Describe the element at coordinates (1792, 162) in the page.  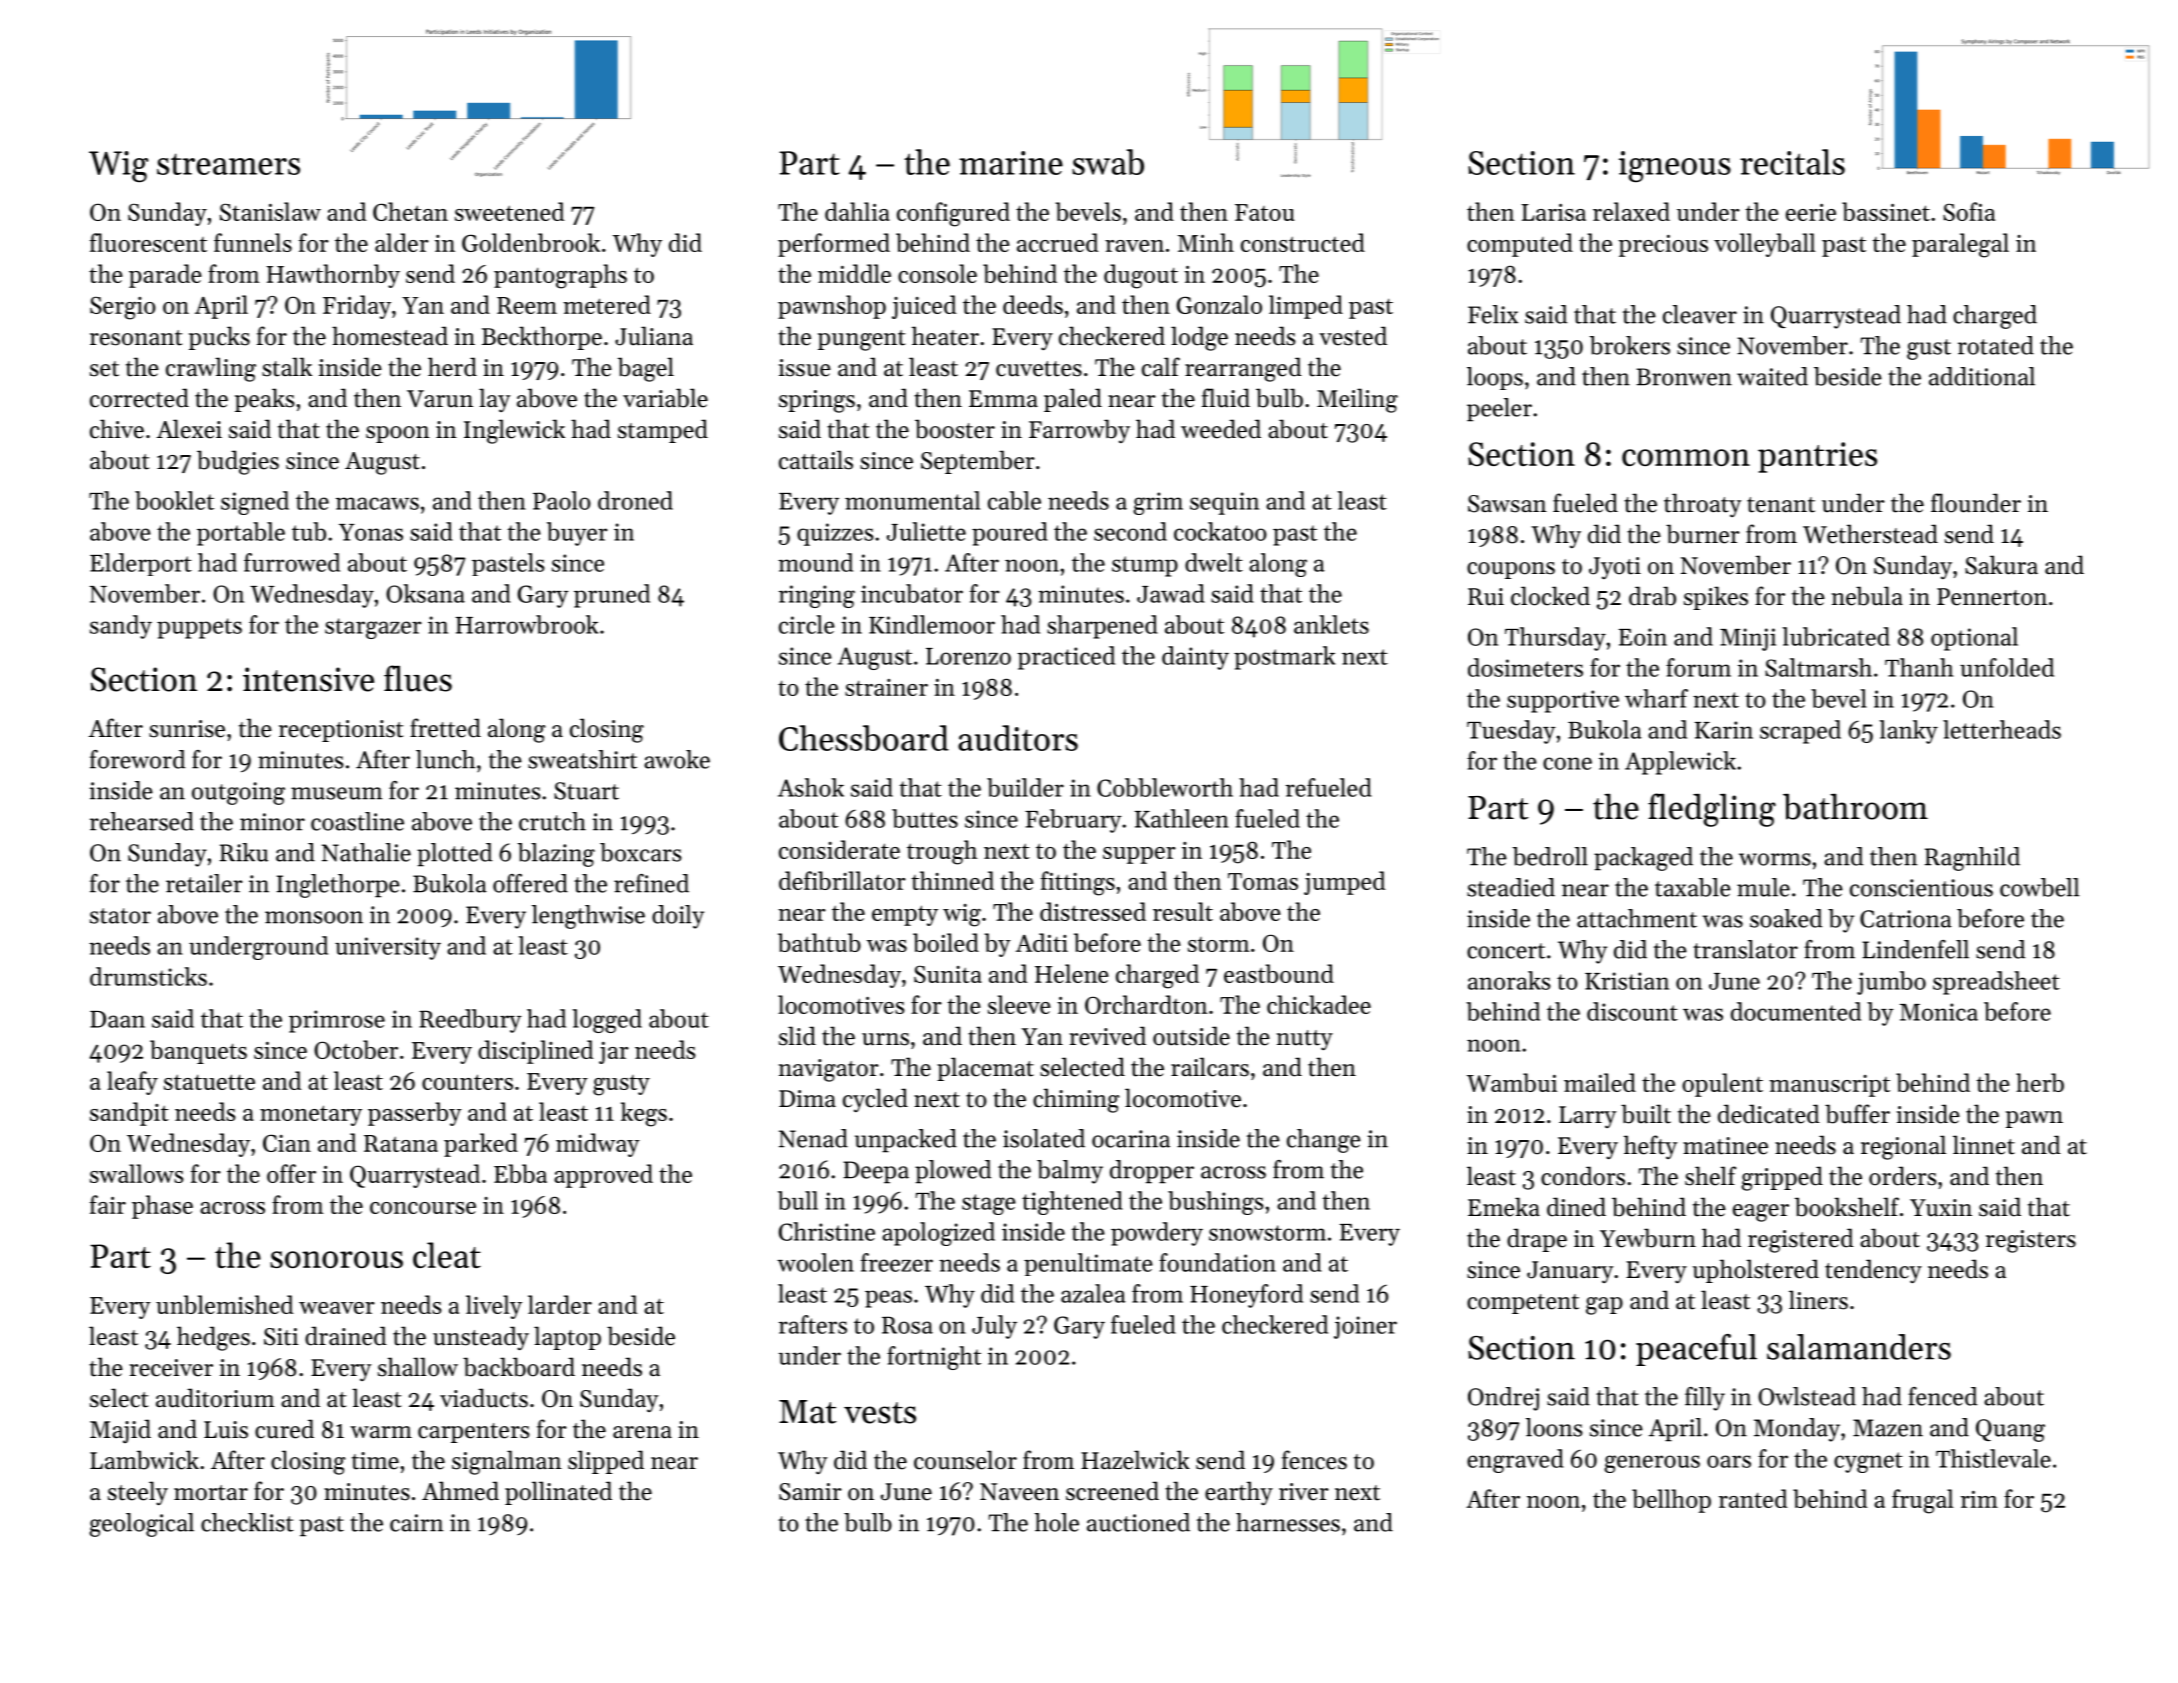
I see `recitals` at that location.
